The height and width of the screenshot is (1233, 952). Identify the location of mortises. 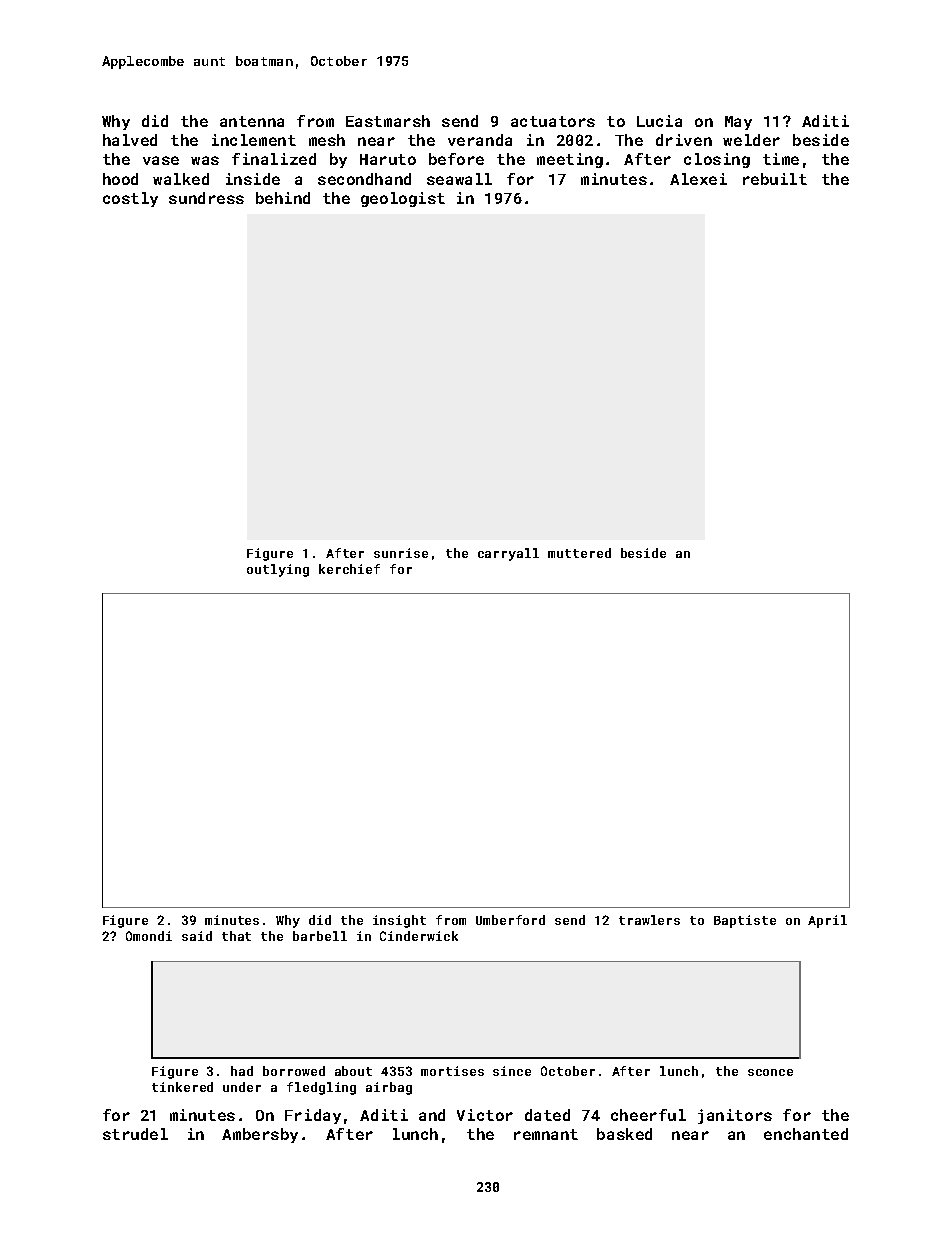
(452, 1071).
